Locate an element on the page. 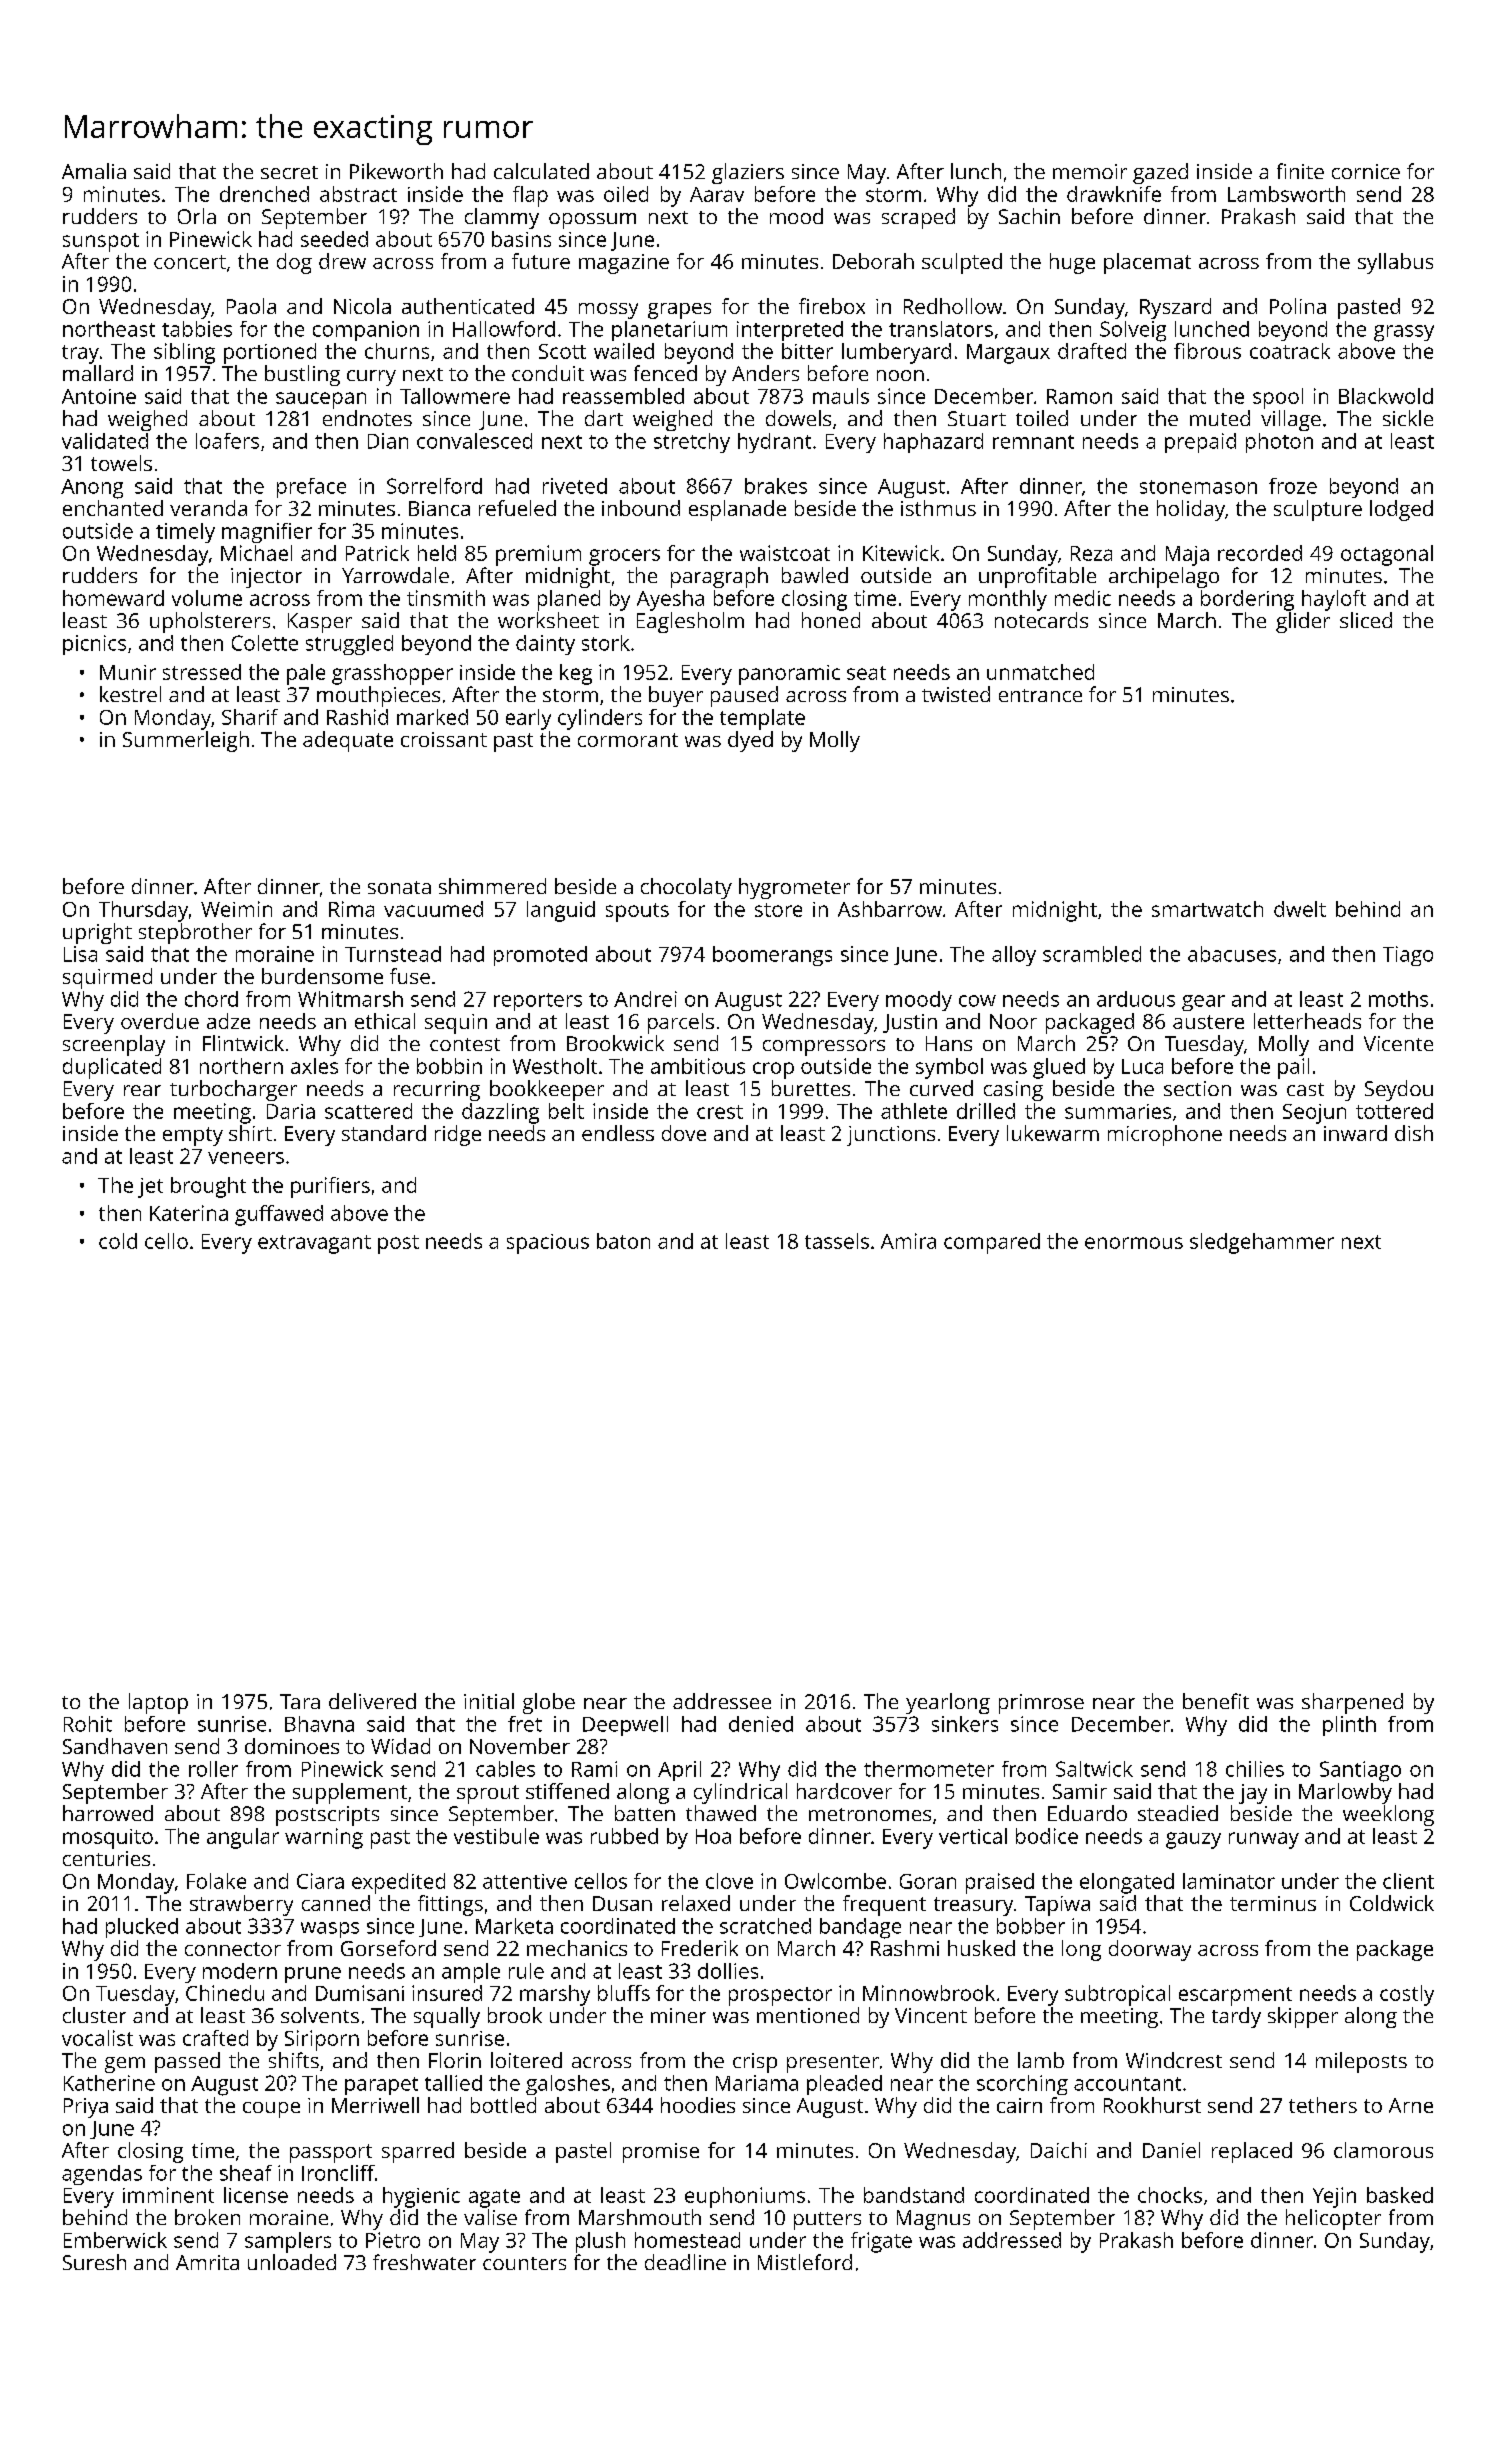  cormorant is located at coordinates (628, 740).
